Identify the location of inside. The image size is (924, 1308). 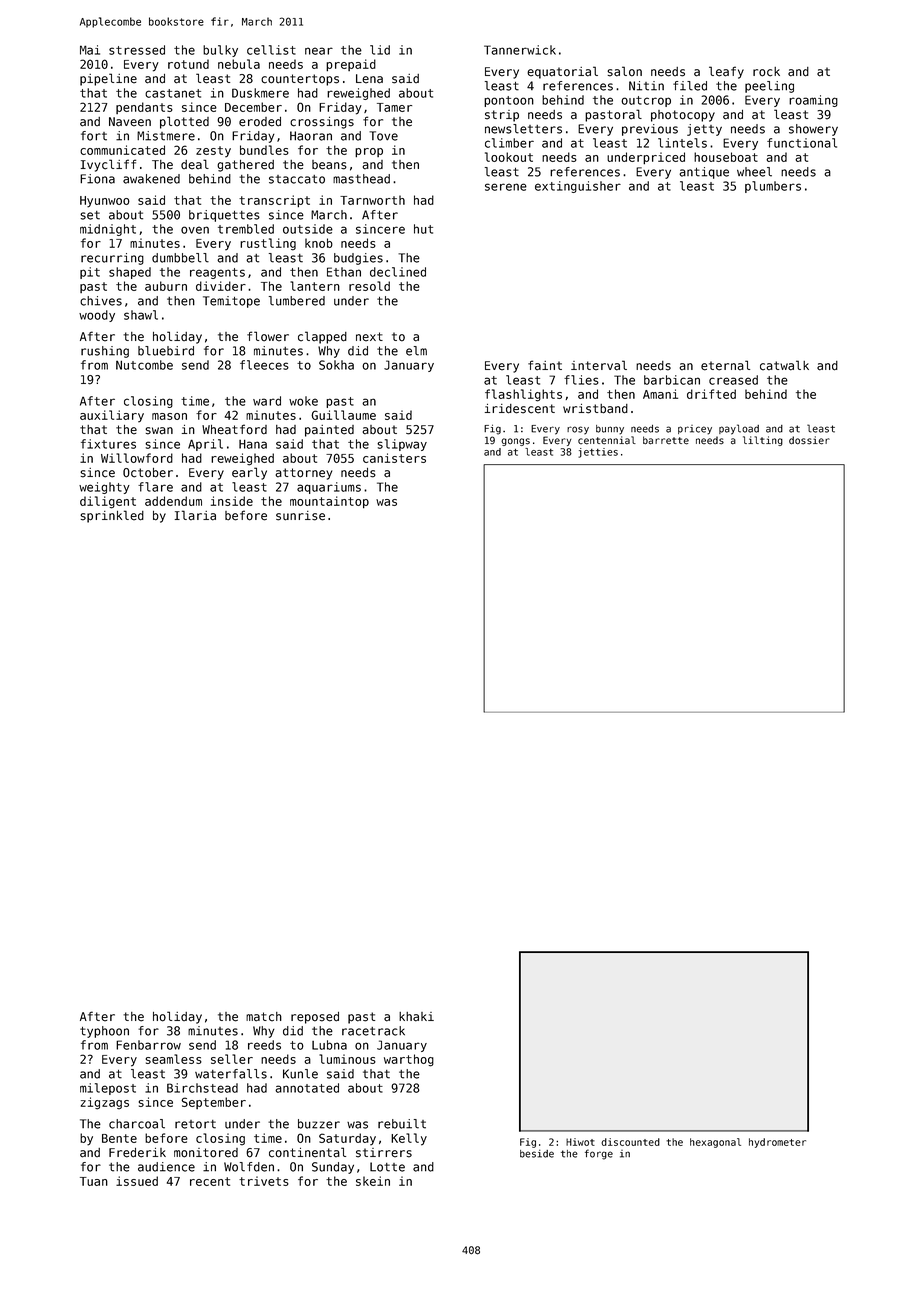
(232, 501).
